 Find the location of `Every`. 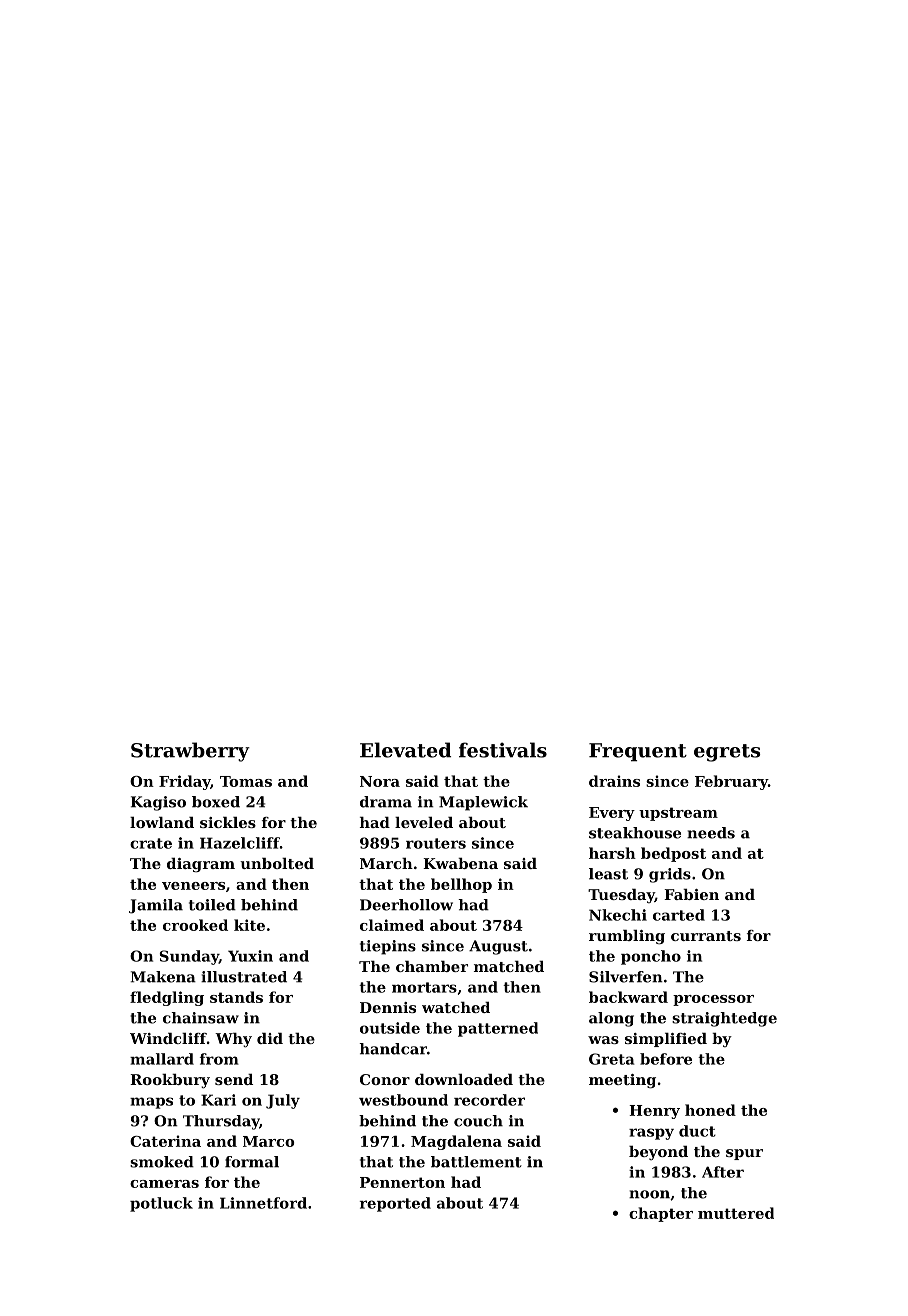

Every is located at coordinates (612, 814).
